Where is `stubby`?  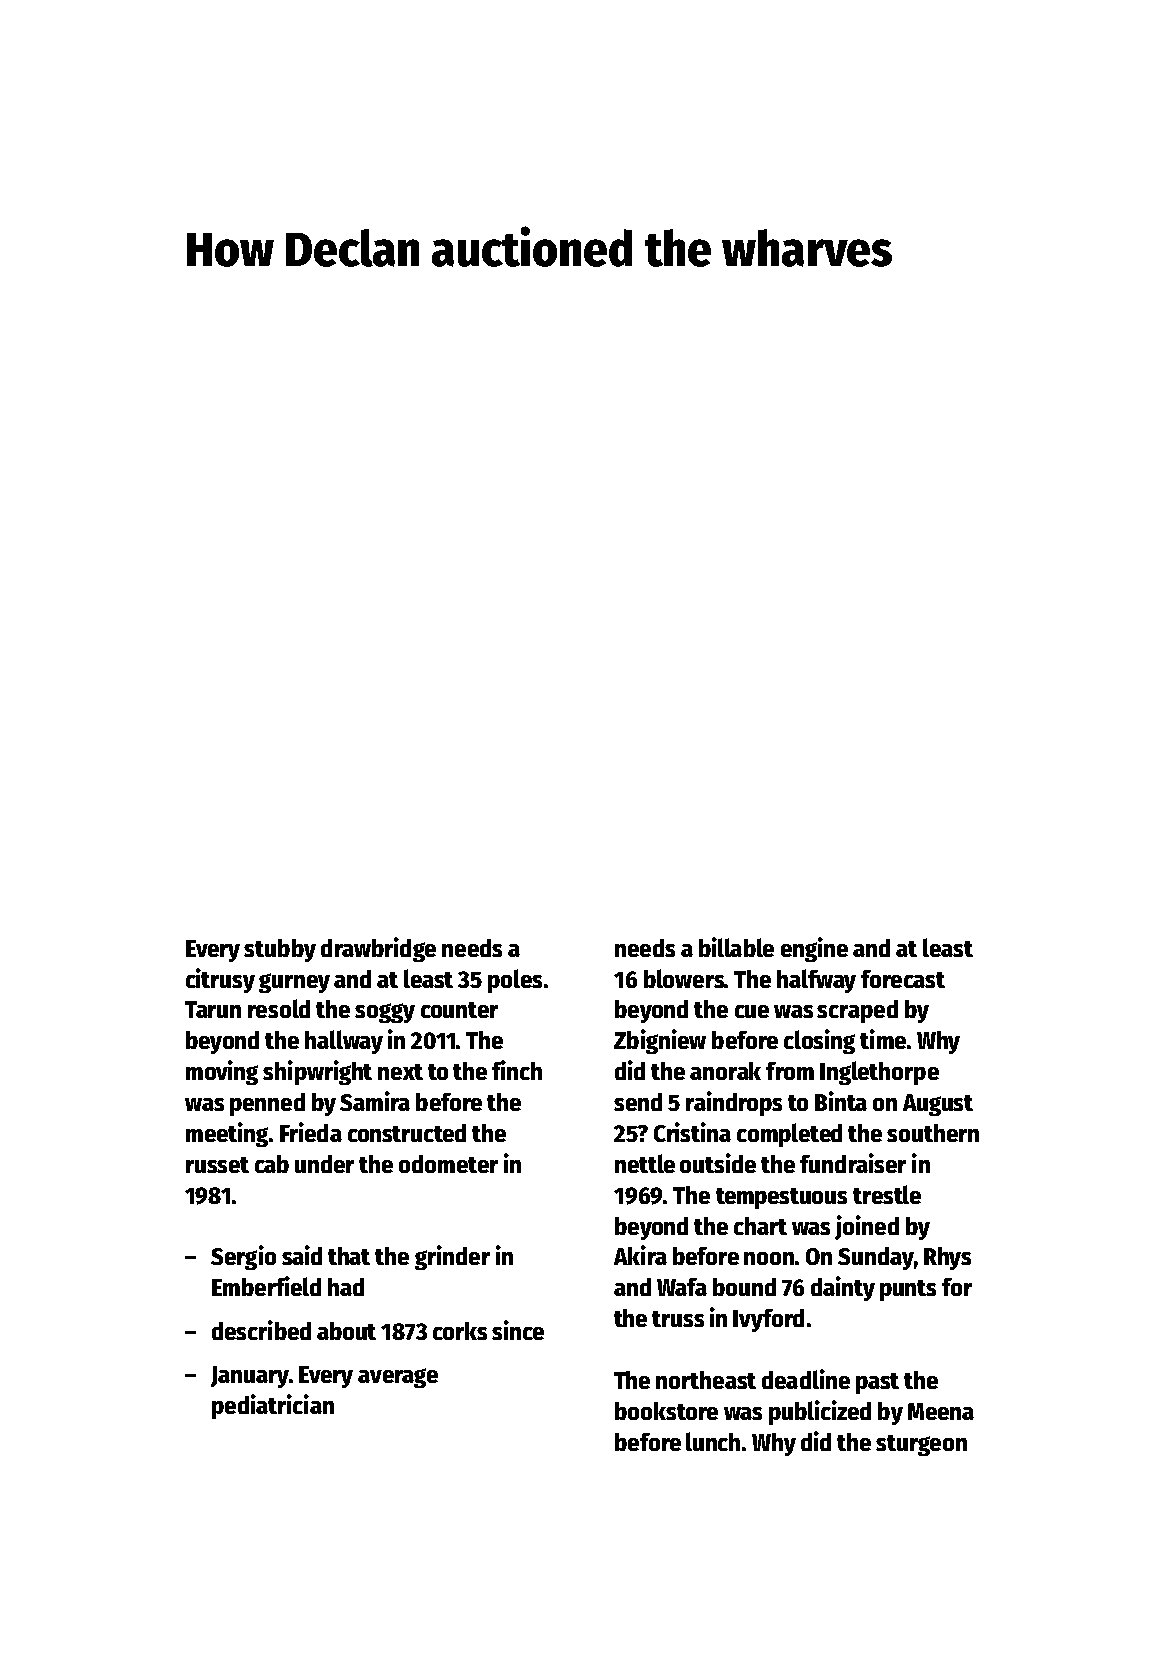 stubby is located at coordinates (280, 950).
